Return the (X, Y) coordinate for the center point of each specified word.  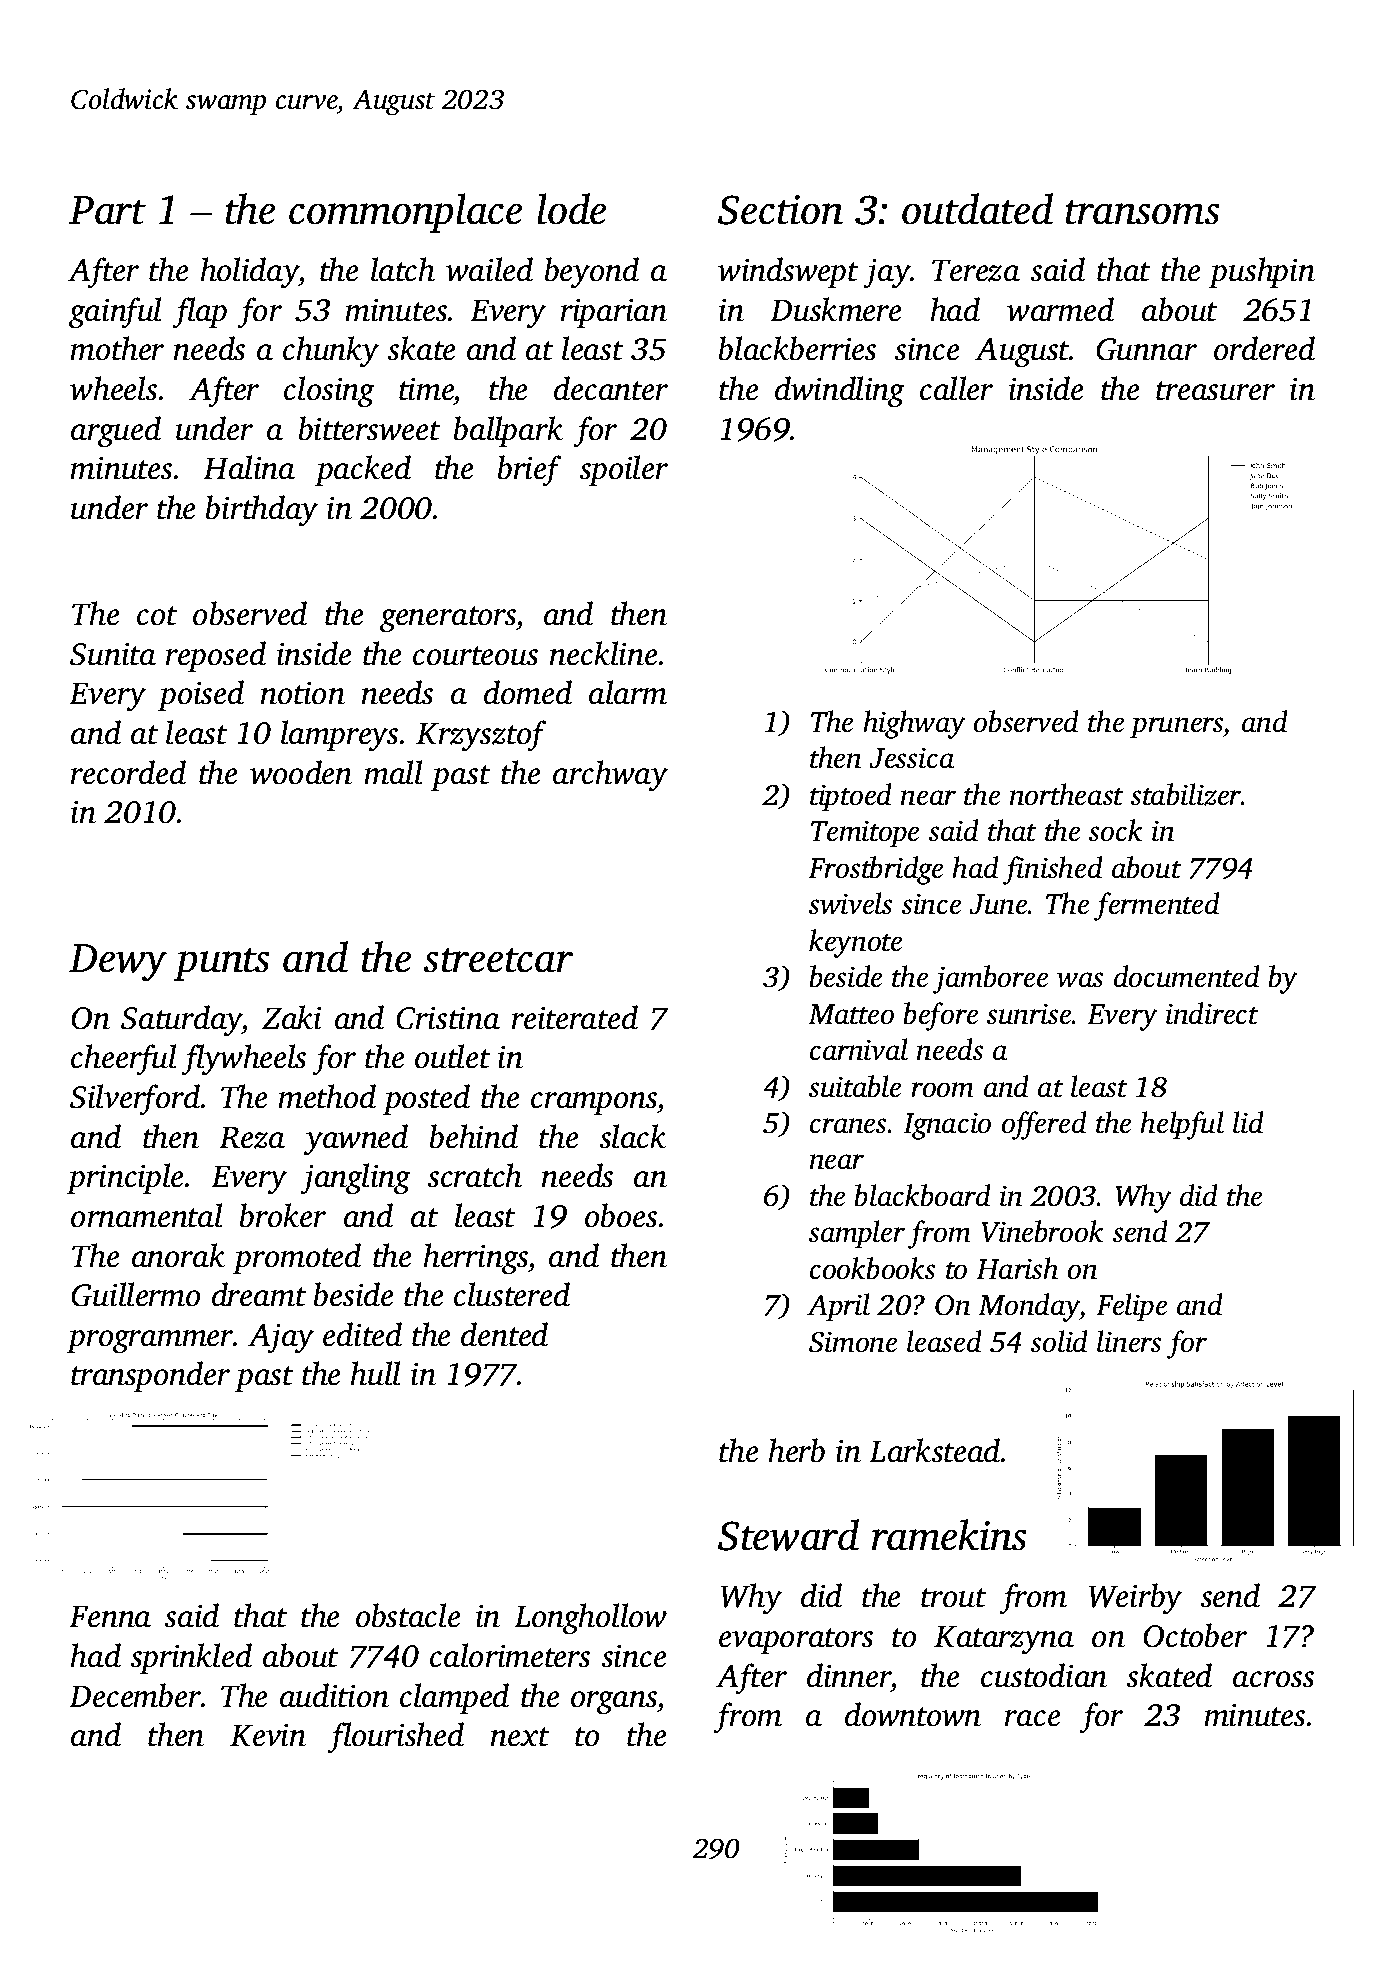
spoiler (624, 470)
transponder (150, 1376)
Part (107, 210)
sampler (857, 1234)
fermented (1157, 906)
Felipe (1131, 1307)
